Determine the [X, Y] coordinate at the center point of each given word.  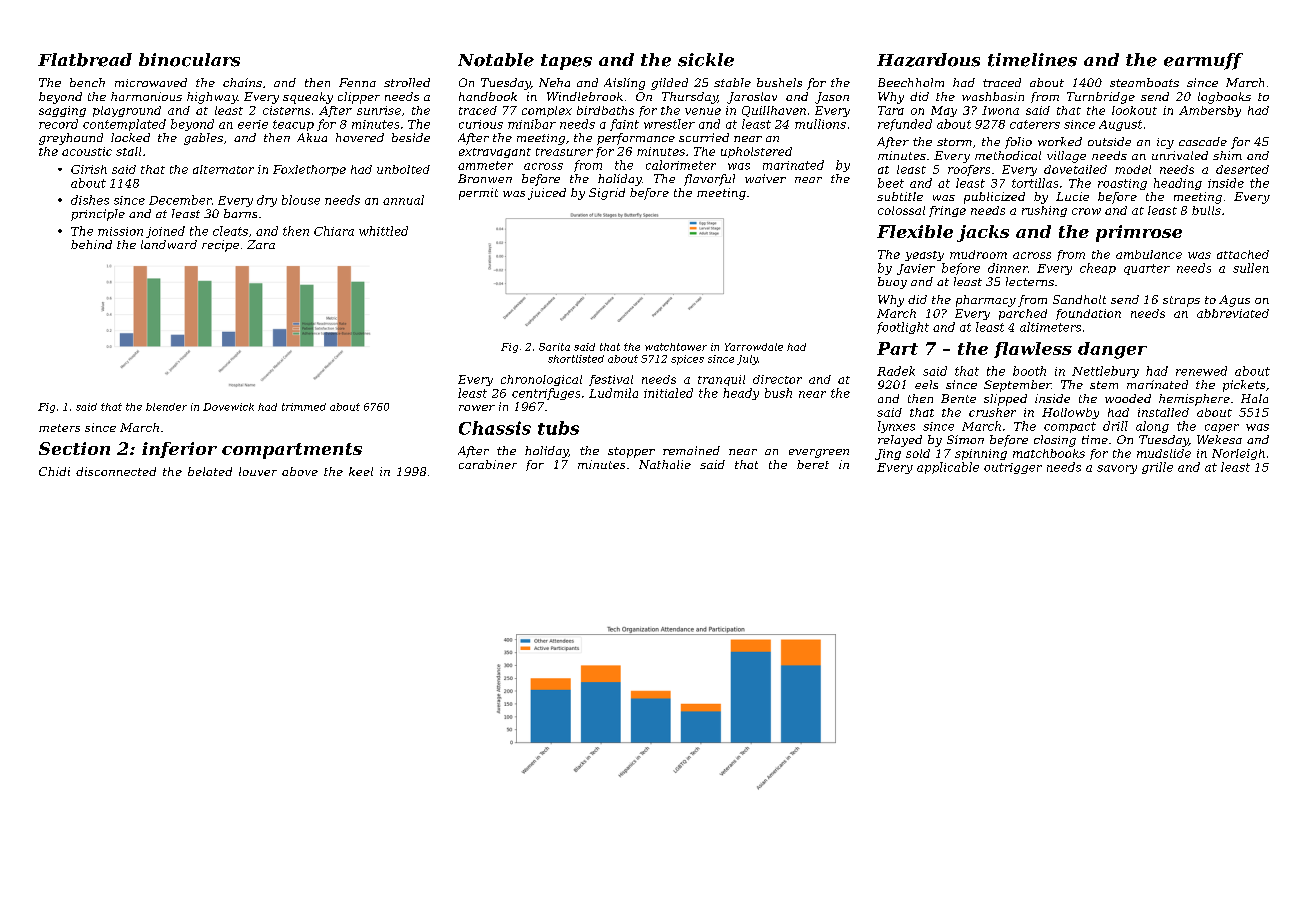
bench [87, 82]
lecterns [1030, 281]
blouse [301, 200]
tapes [566, 62]
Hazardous [928, 60]
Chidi [54, 471]
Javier [916, 269]
